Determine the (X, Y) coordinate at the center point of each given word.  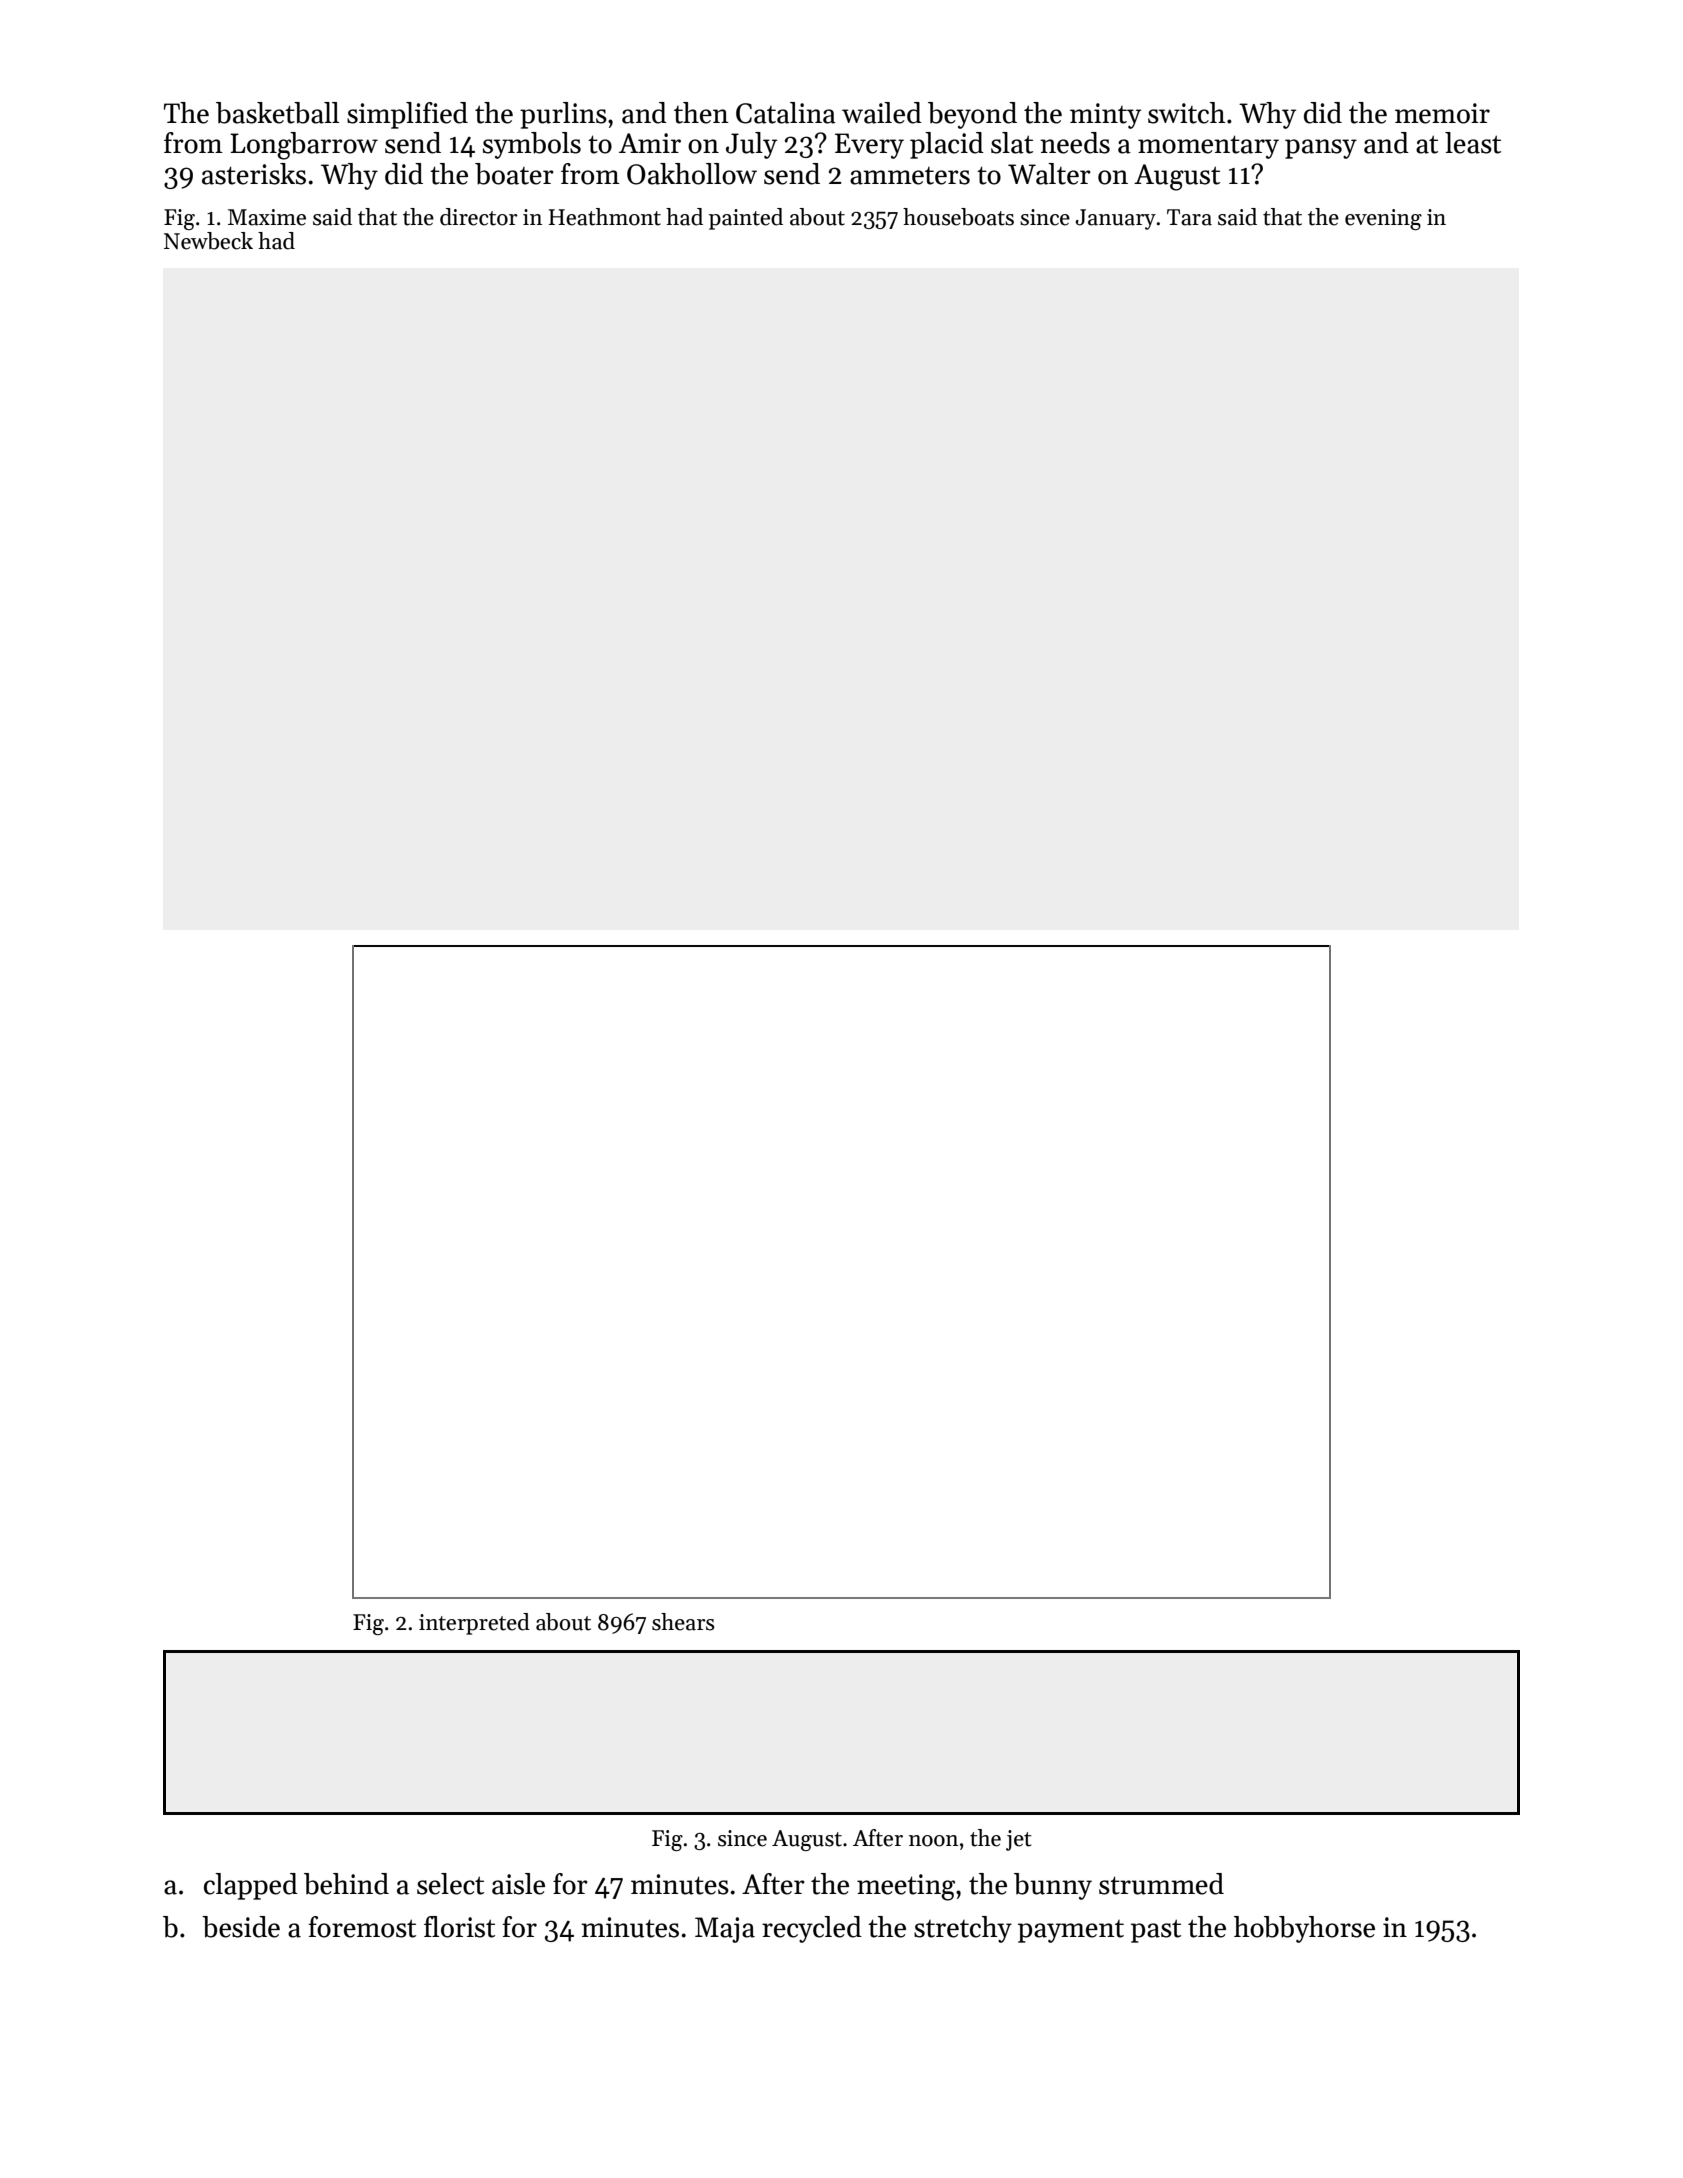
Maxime (267, 217)
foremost (362, 1927)
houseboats (958, 217)
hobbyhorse (1304, 1929)
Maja (725, 1930)
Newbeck (208, 241)
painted (746, 219)
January (1116, 219)
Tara (1189, 217)
